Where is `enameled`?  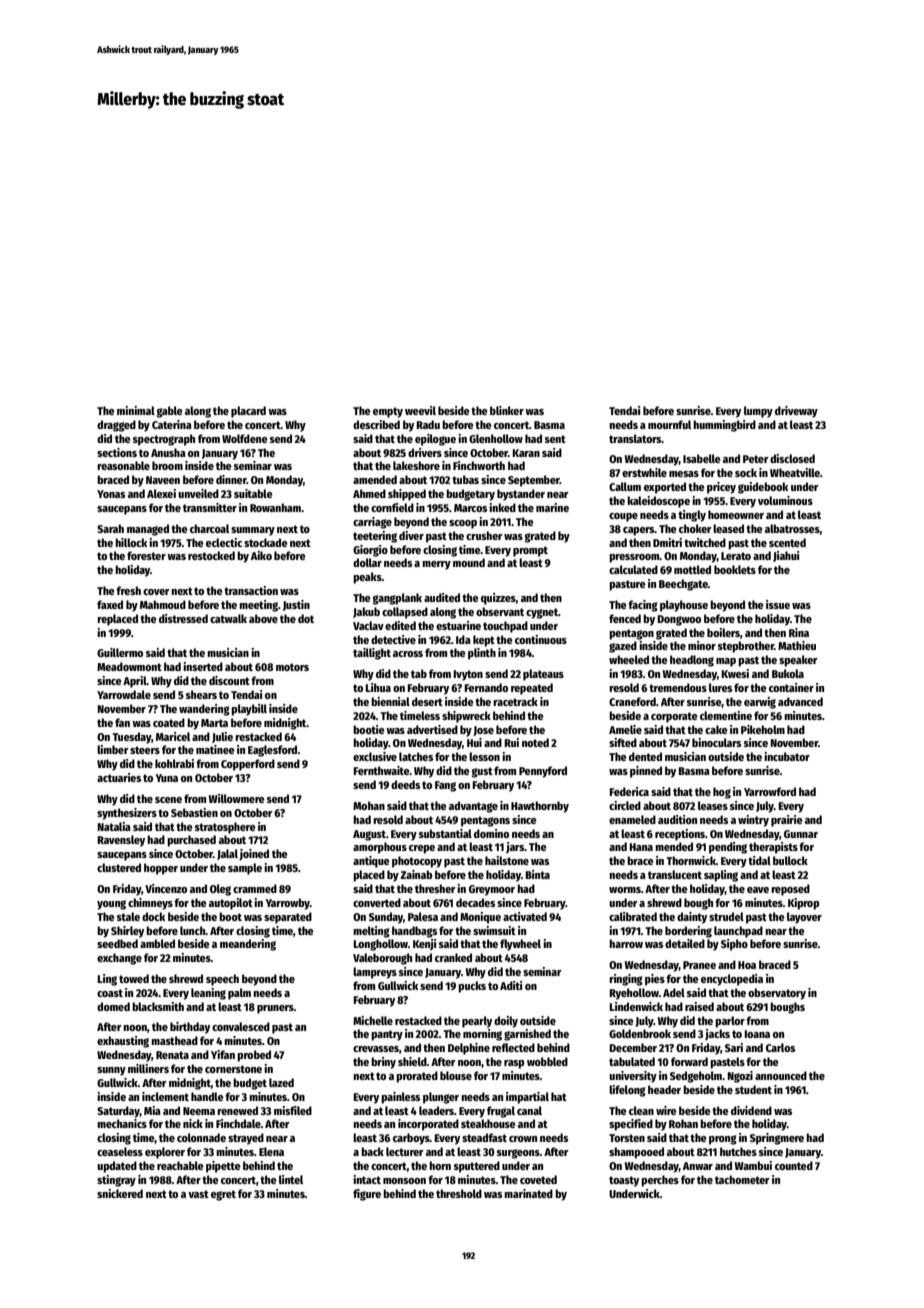
enameled is located at coordinates (632, 819).
